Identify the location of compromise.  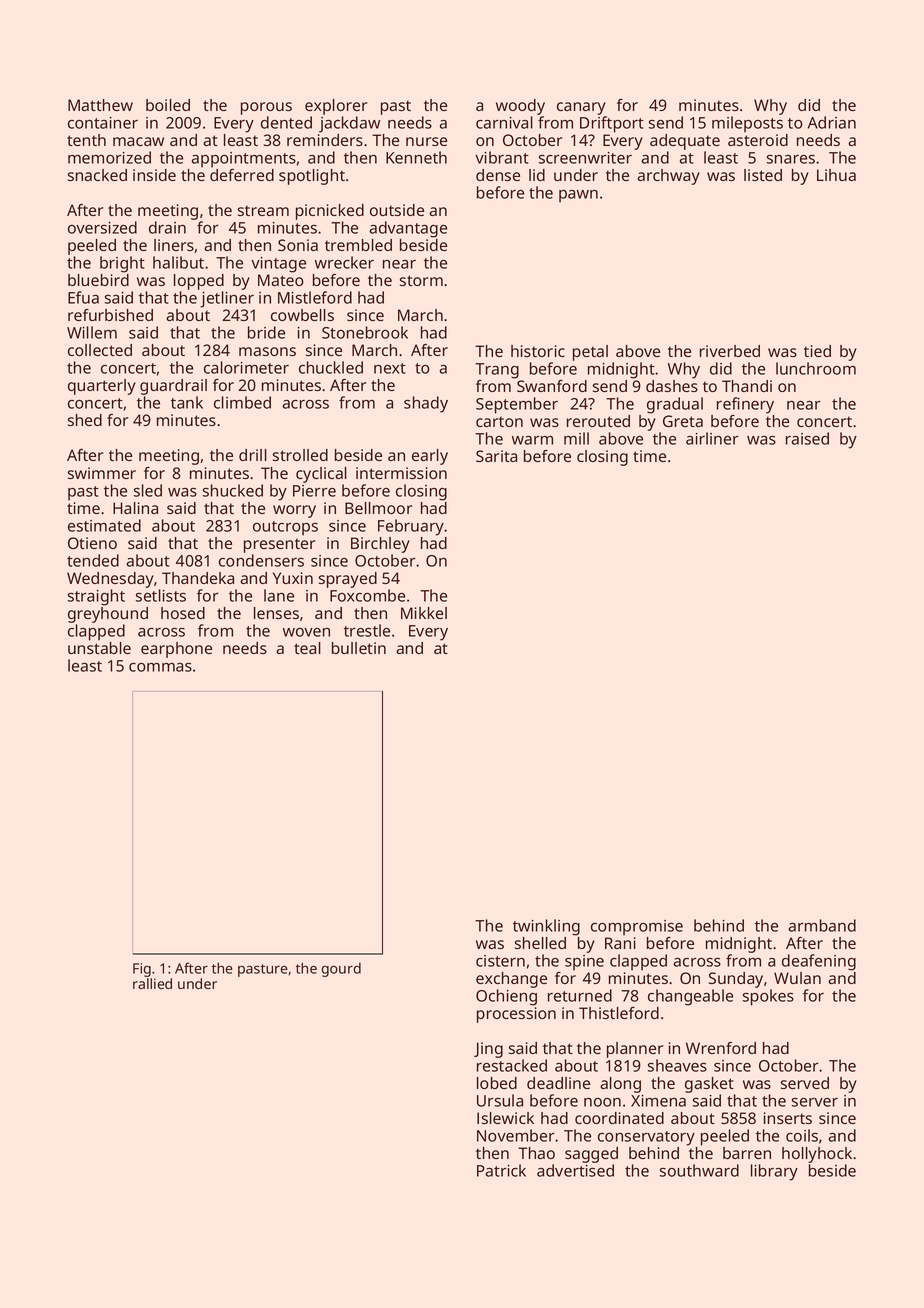
(637, 928).
